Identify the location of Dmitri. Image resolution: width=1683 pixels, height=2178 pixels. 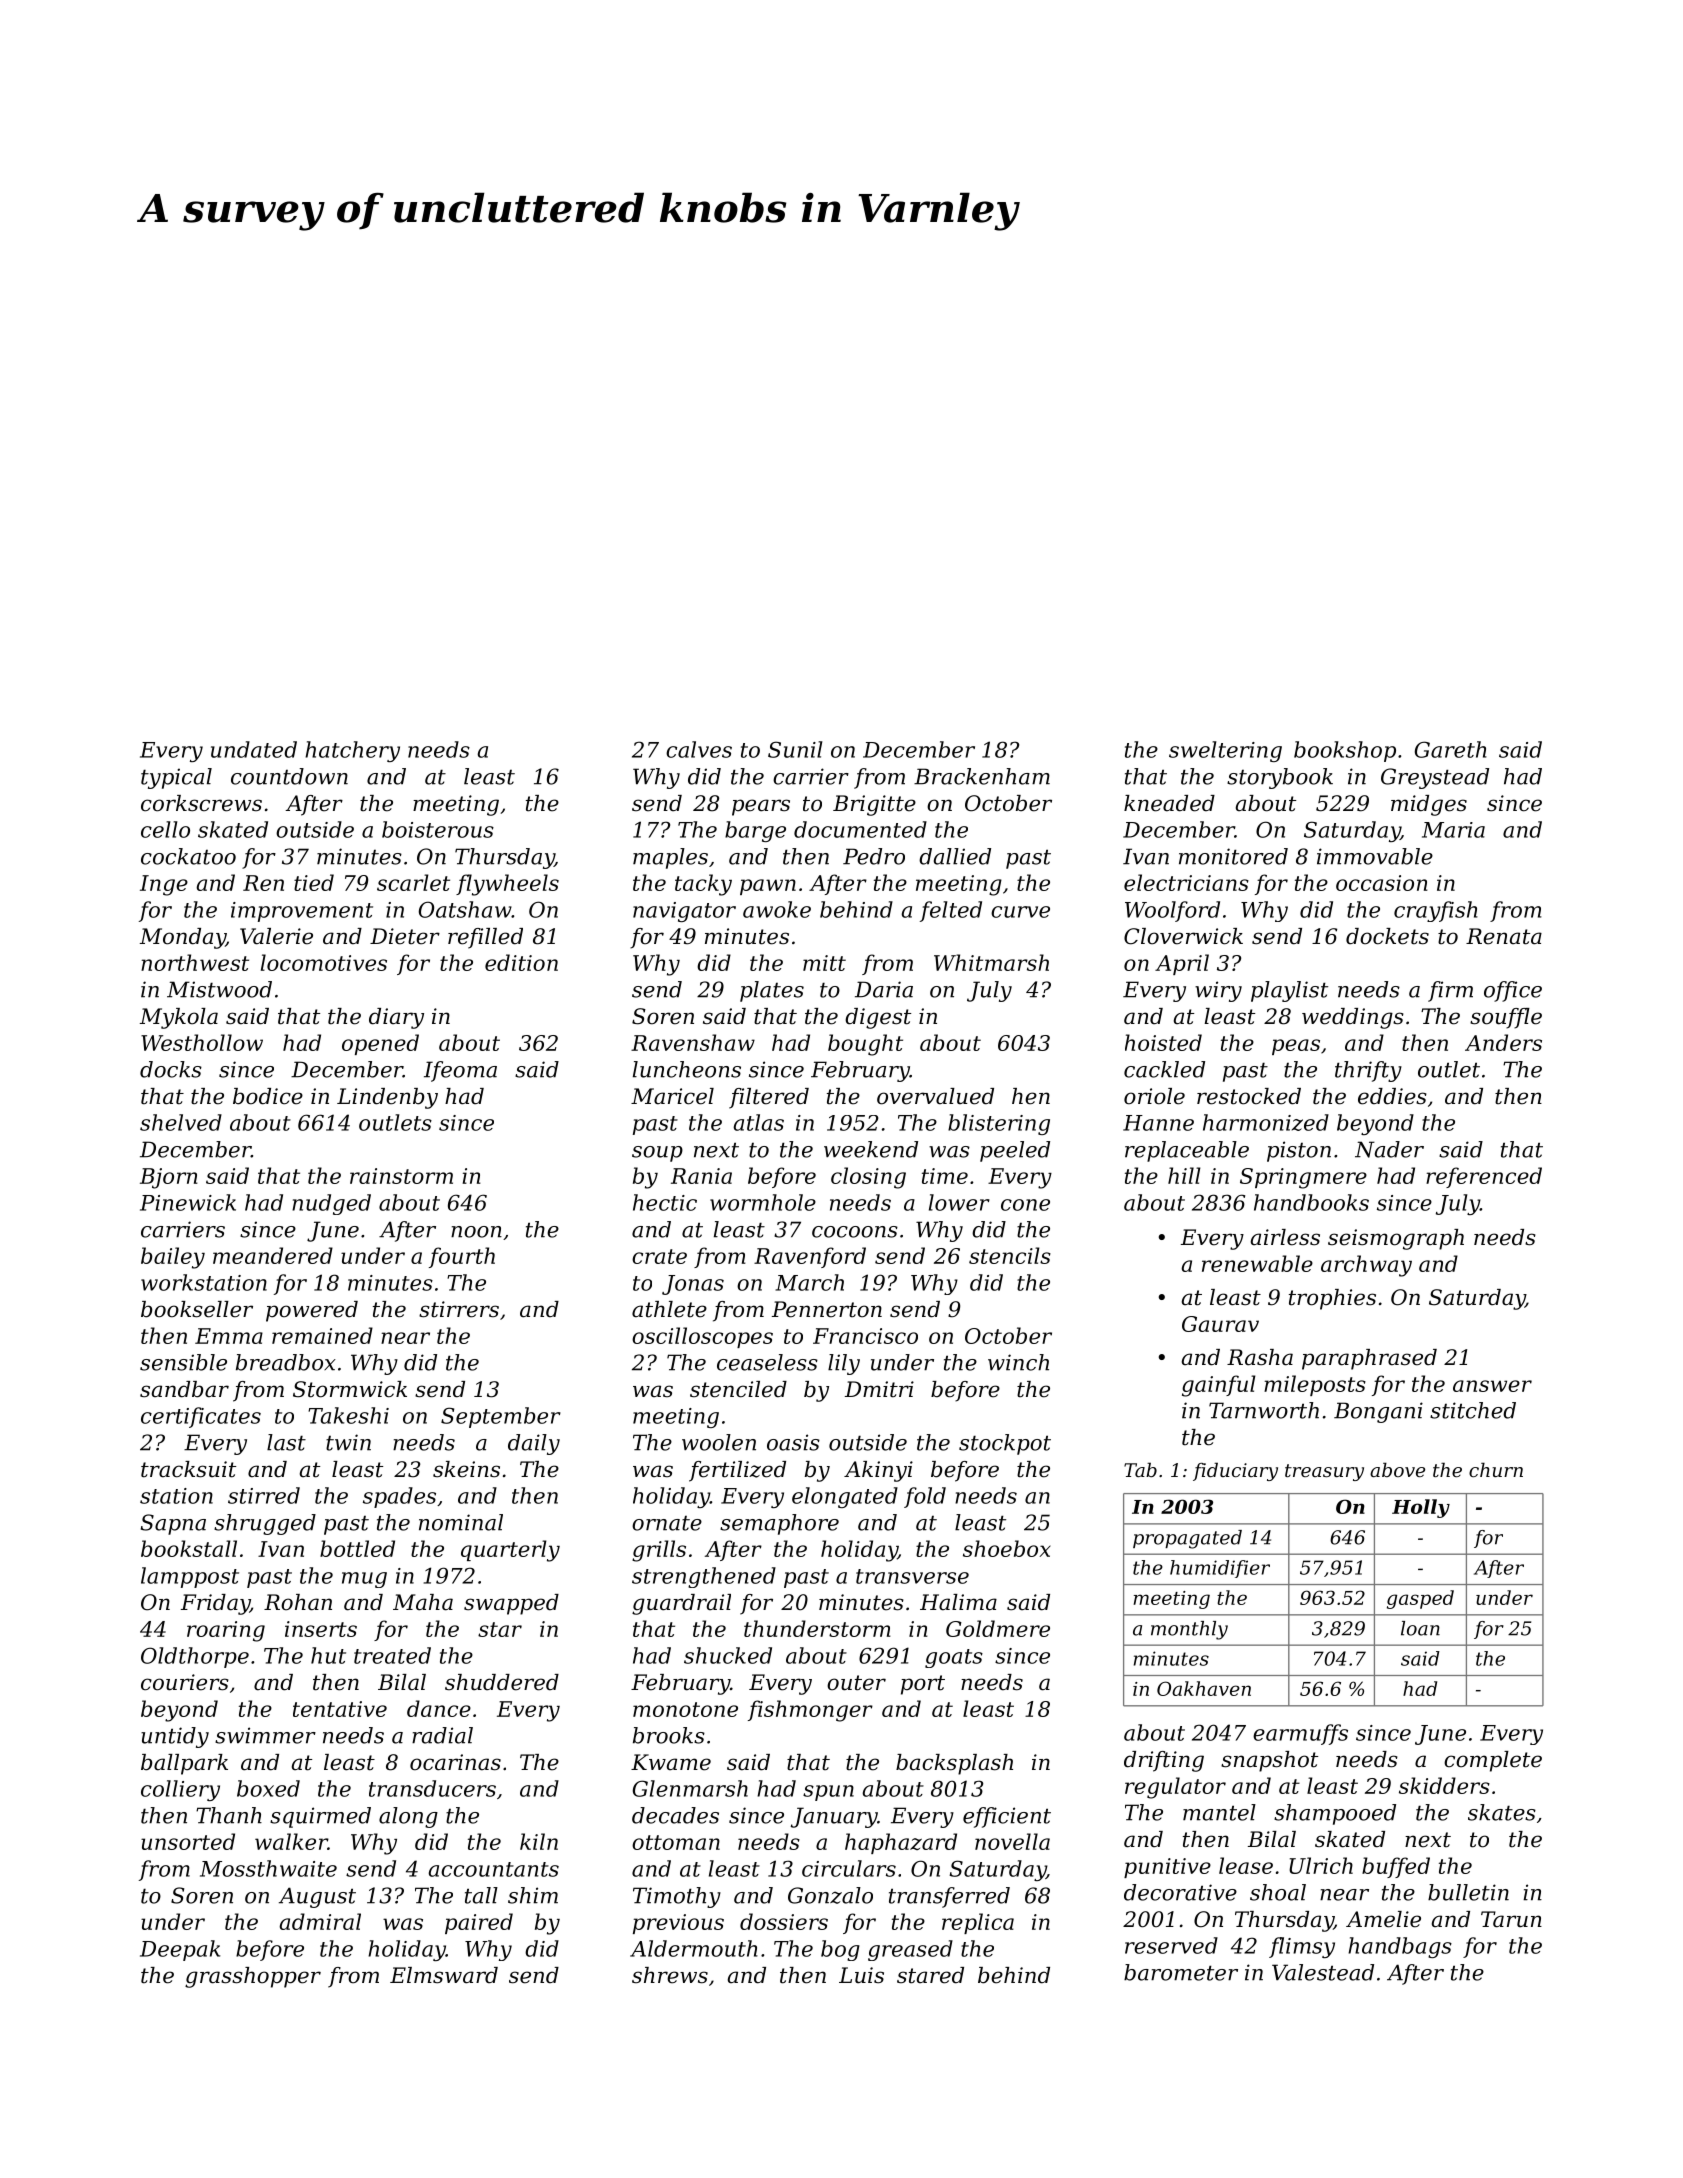
(879, 1389).
